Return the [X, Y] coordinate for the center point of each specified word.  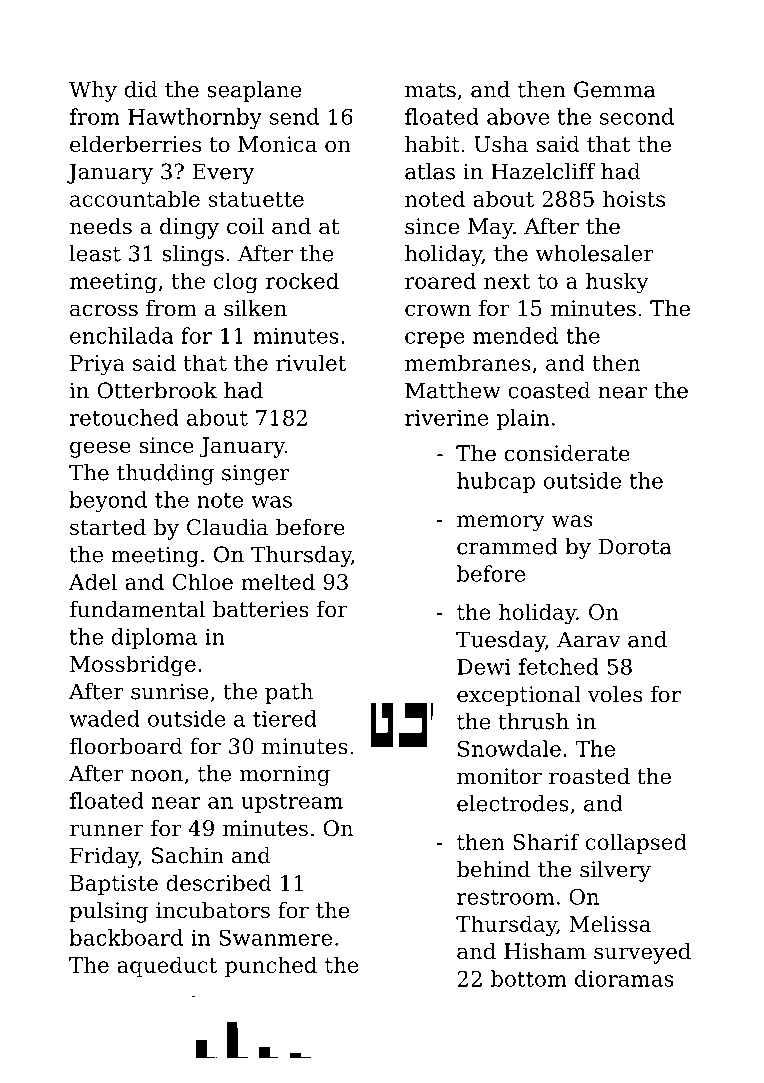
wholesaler [595, 253]
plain [523, 419]
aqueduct [167, 966]
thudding [165, 474]
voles [614, 694]
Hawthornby [195, 118]
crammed [507, 546]
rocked [302, 280]
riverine [447, 418]
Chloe [202, 581]
